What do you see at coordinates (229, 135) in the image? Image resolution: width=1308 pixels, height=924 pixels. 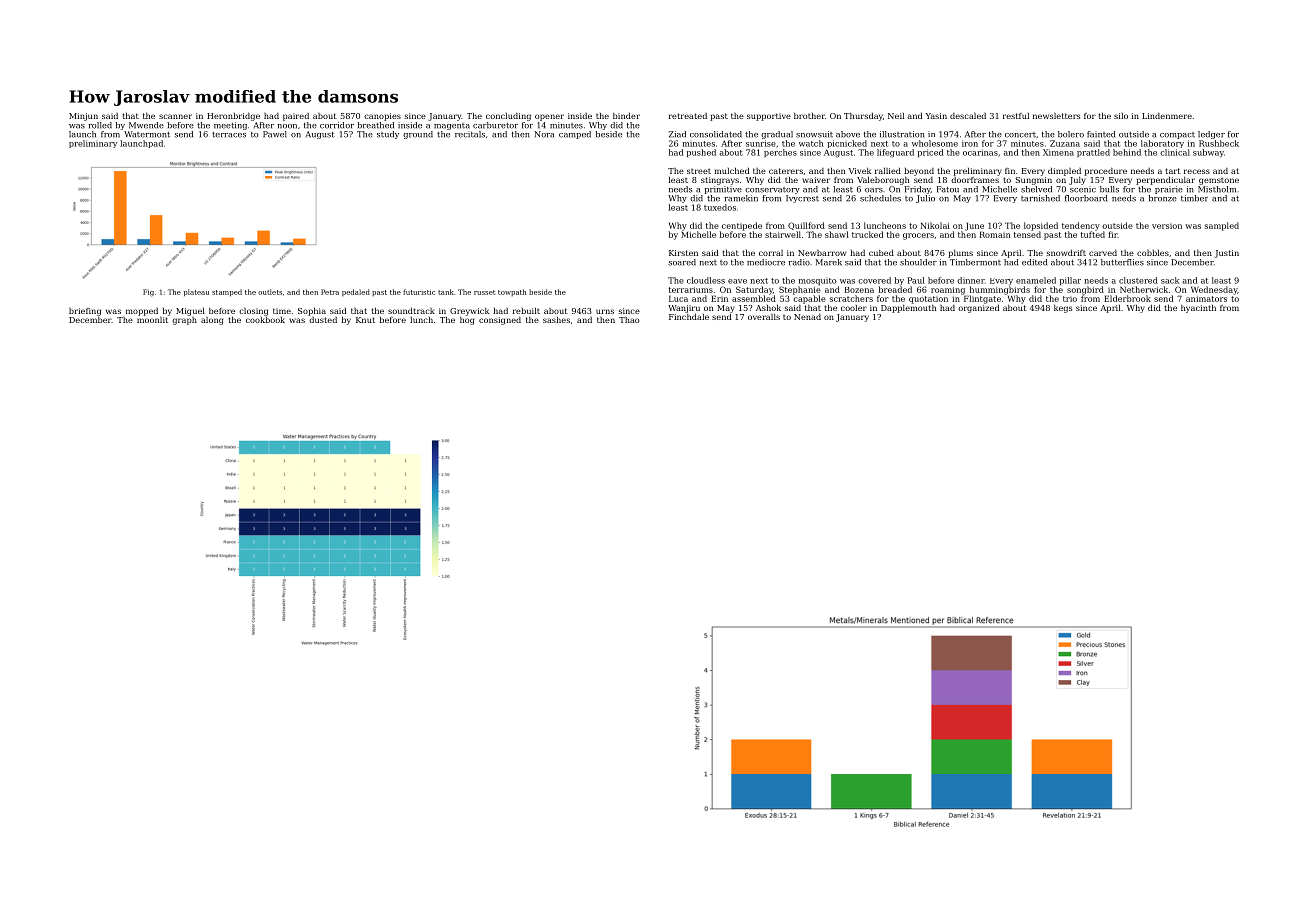 I see `terraces` at bounding box center [229, 135].
